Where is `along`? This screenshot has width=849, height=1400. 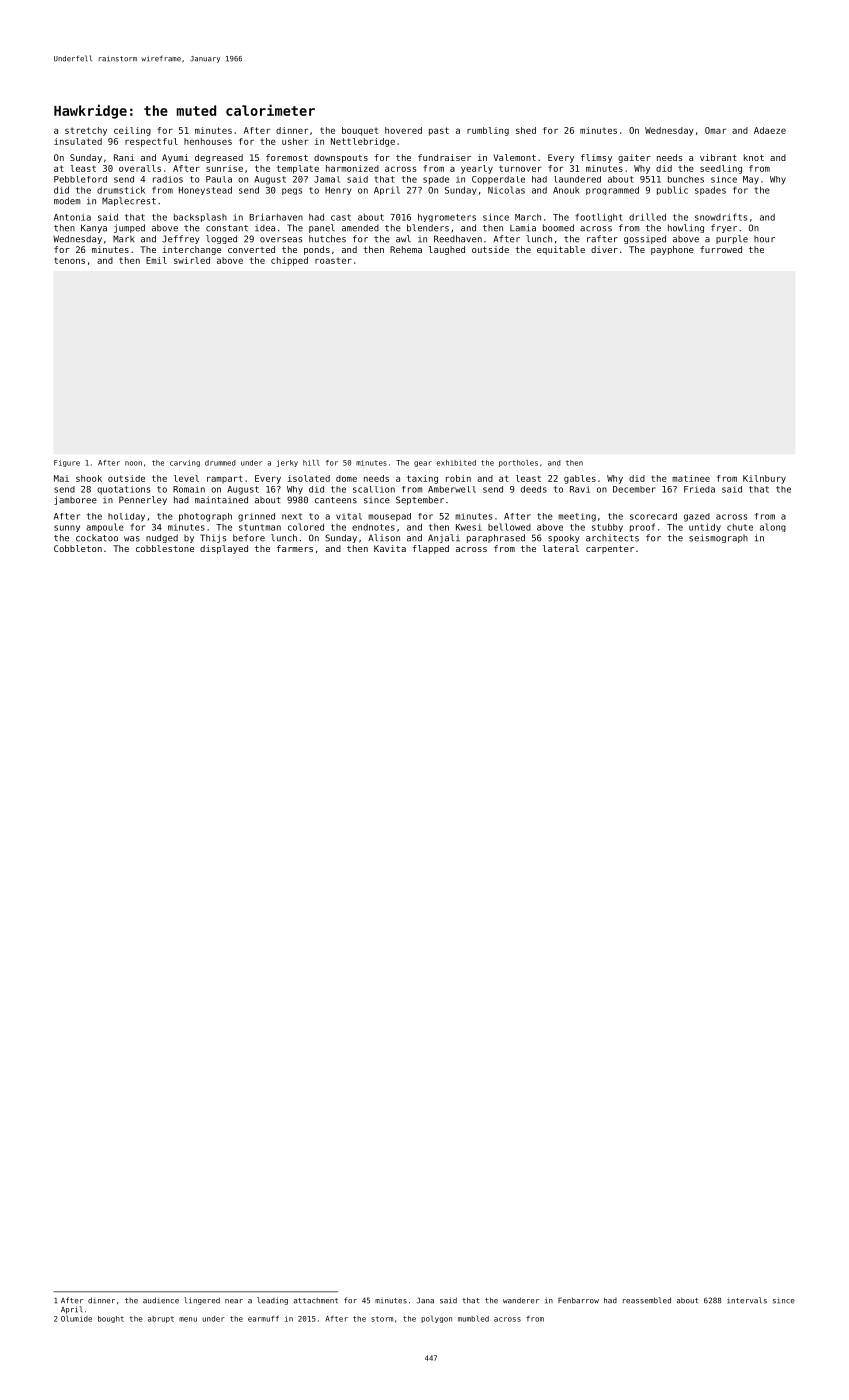
along is located at coordinates (773, 527).
